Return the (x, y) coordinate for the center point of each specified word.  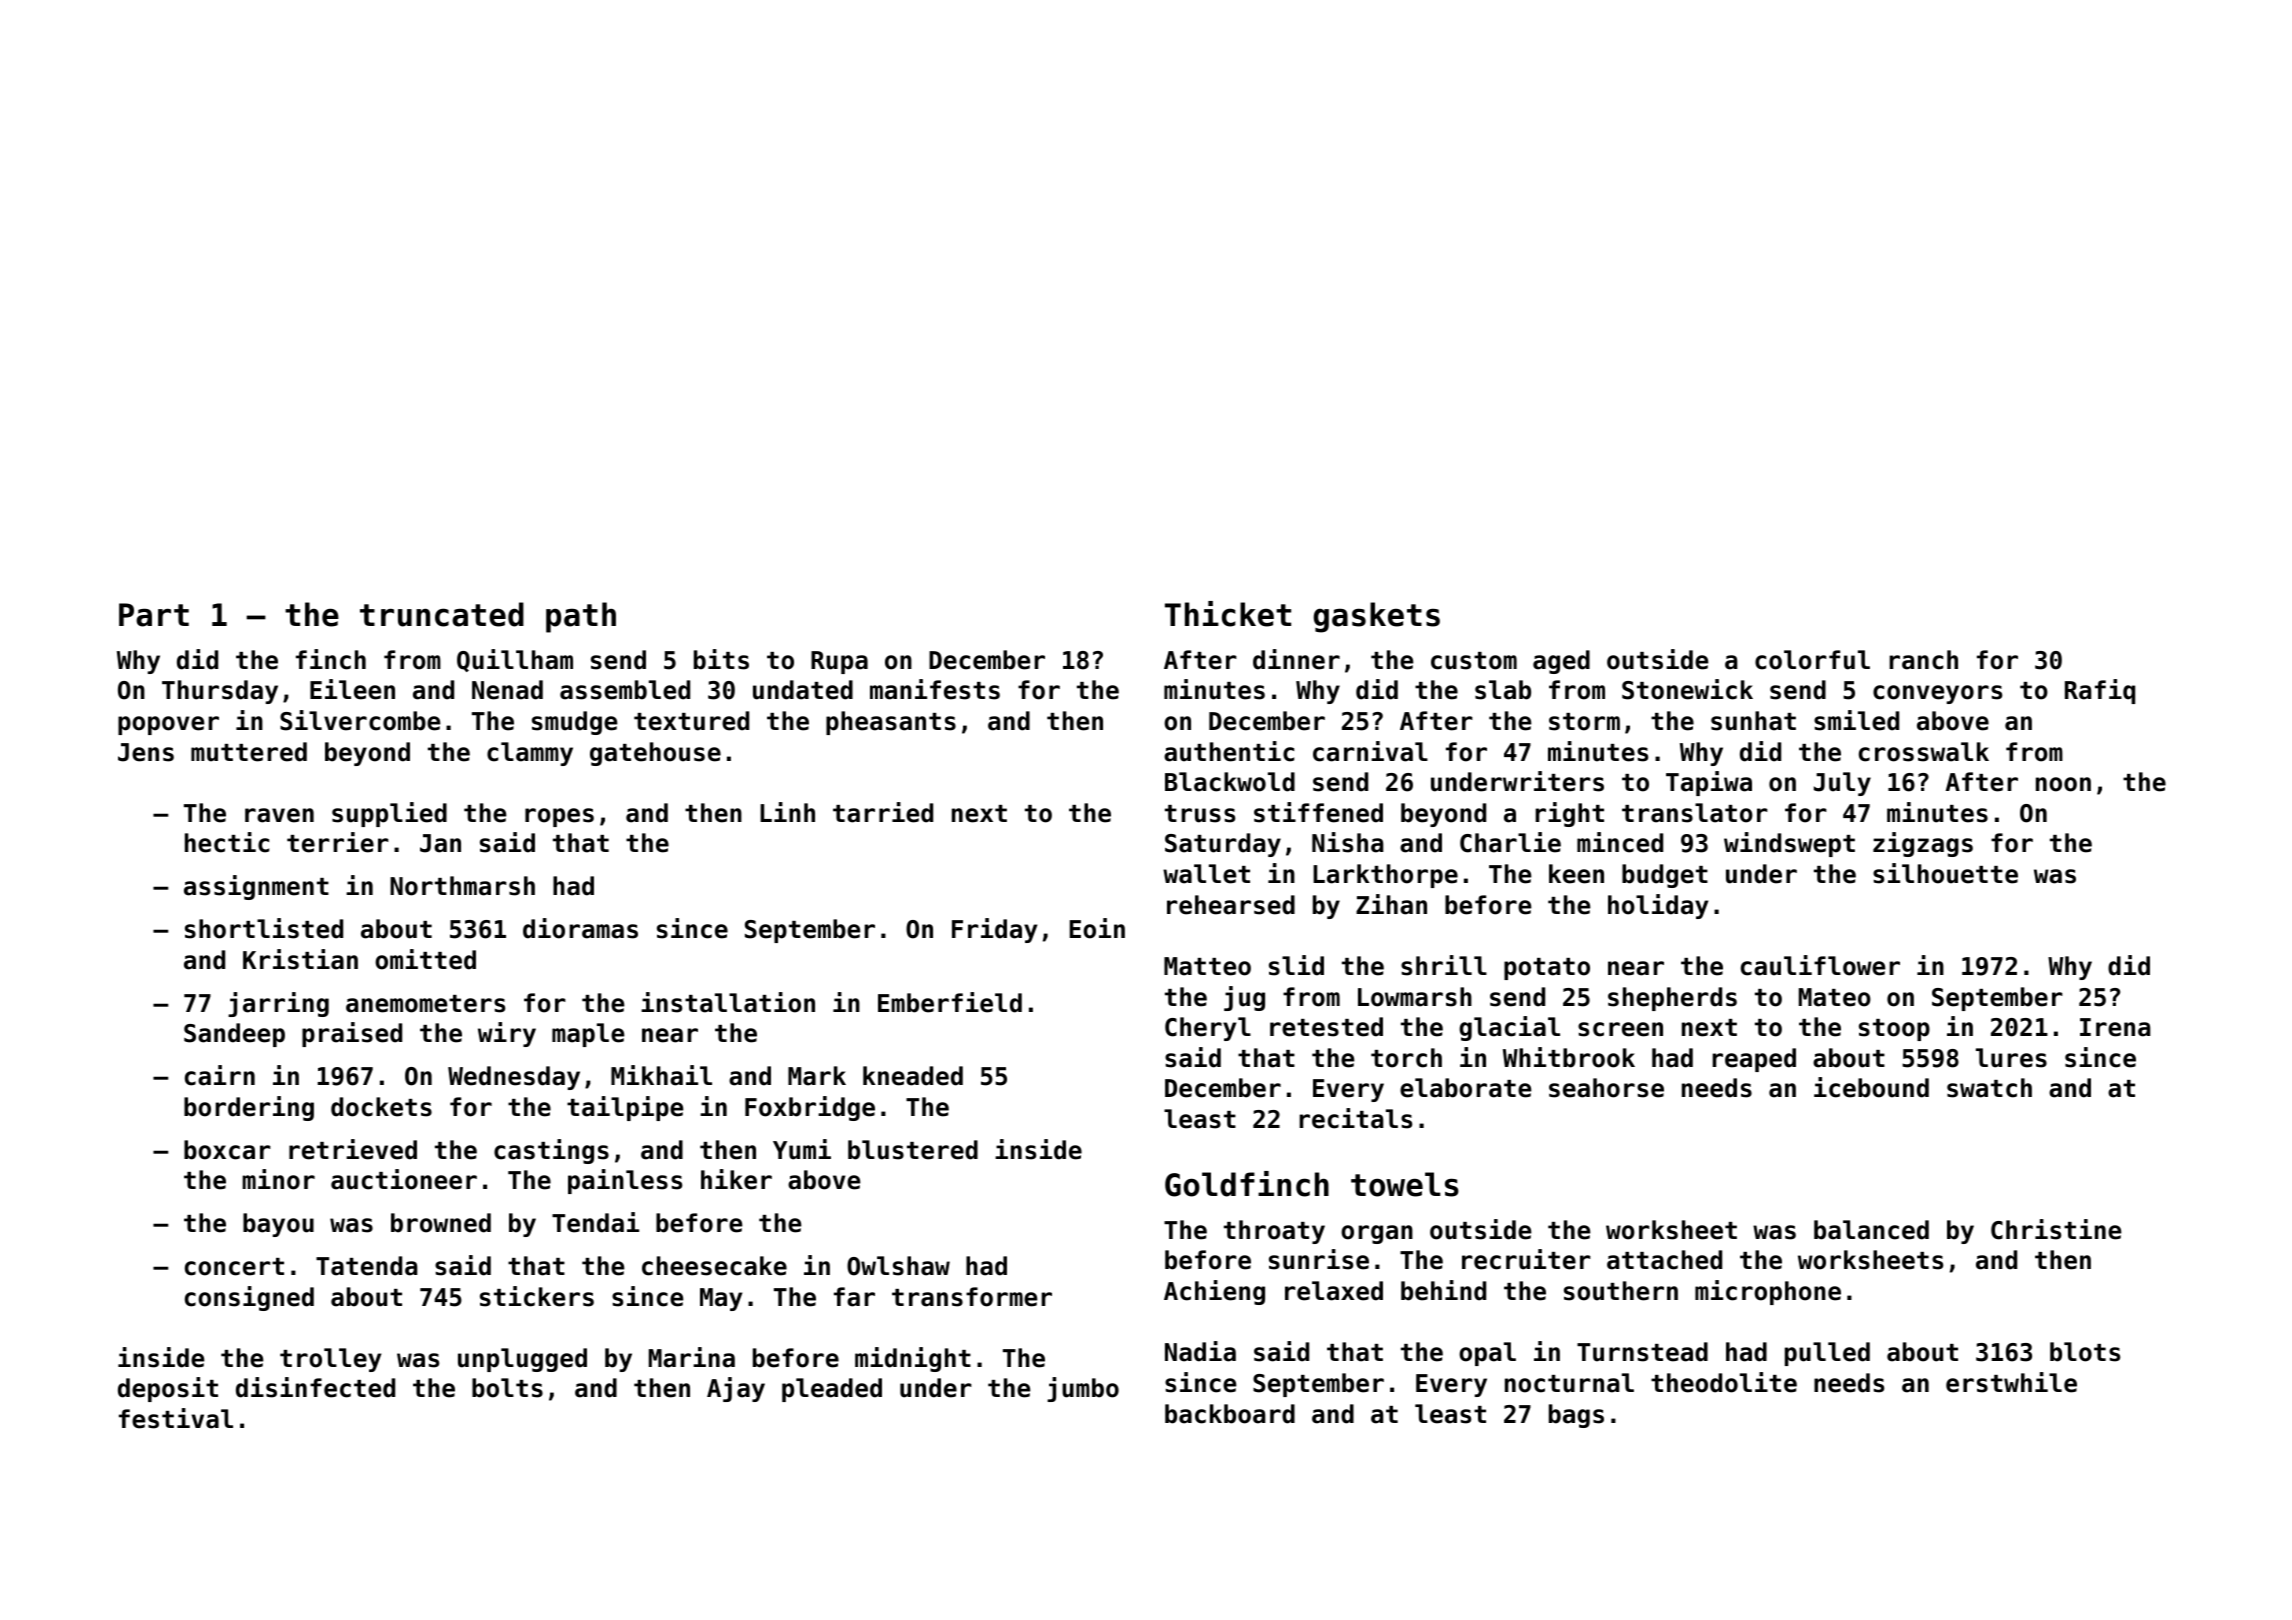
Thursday (220, 692)
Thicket (1228, 614)
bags (1576, 1416)
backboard (1230, 1414)
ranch (1923, 660)
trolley (330, 1360)
